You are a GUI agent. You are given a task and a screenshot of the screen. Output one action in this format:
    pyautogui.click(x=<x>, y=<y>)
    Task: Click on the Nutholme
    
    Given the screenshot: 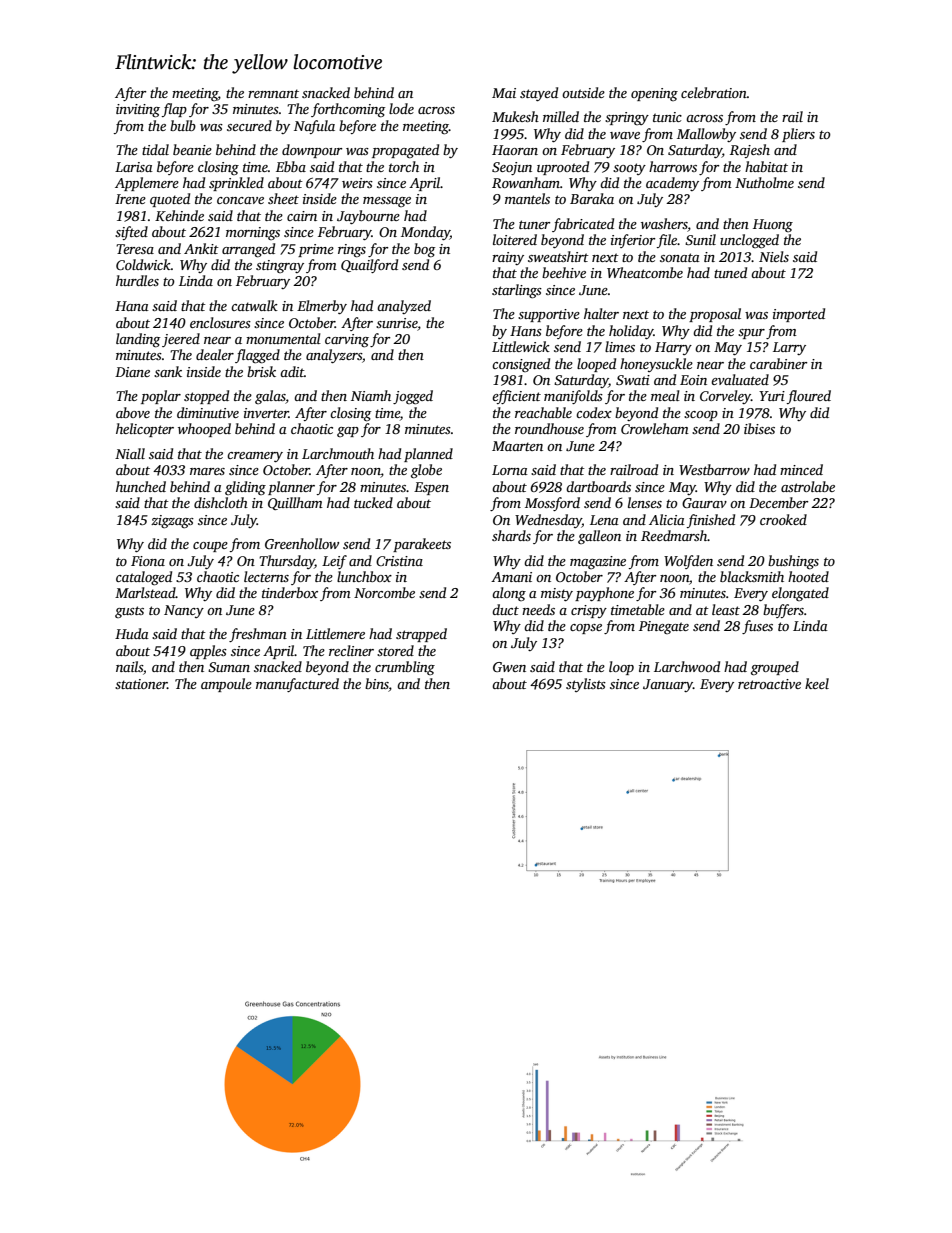 What is the action you would take?
    pyautogui.click(x=764, y=182)
